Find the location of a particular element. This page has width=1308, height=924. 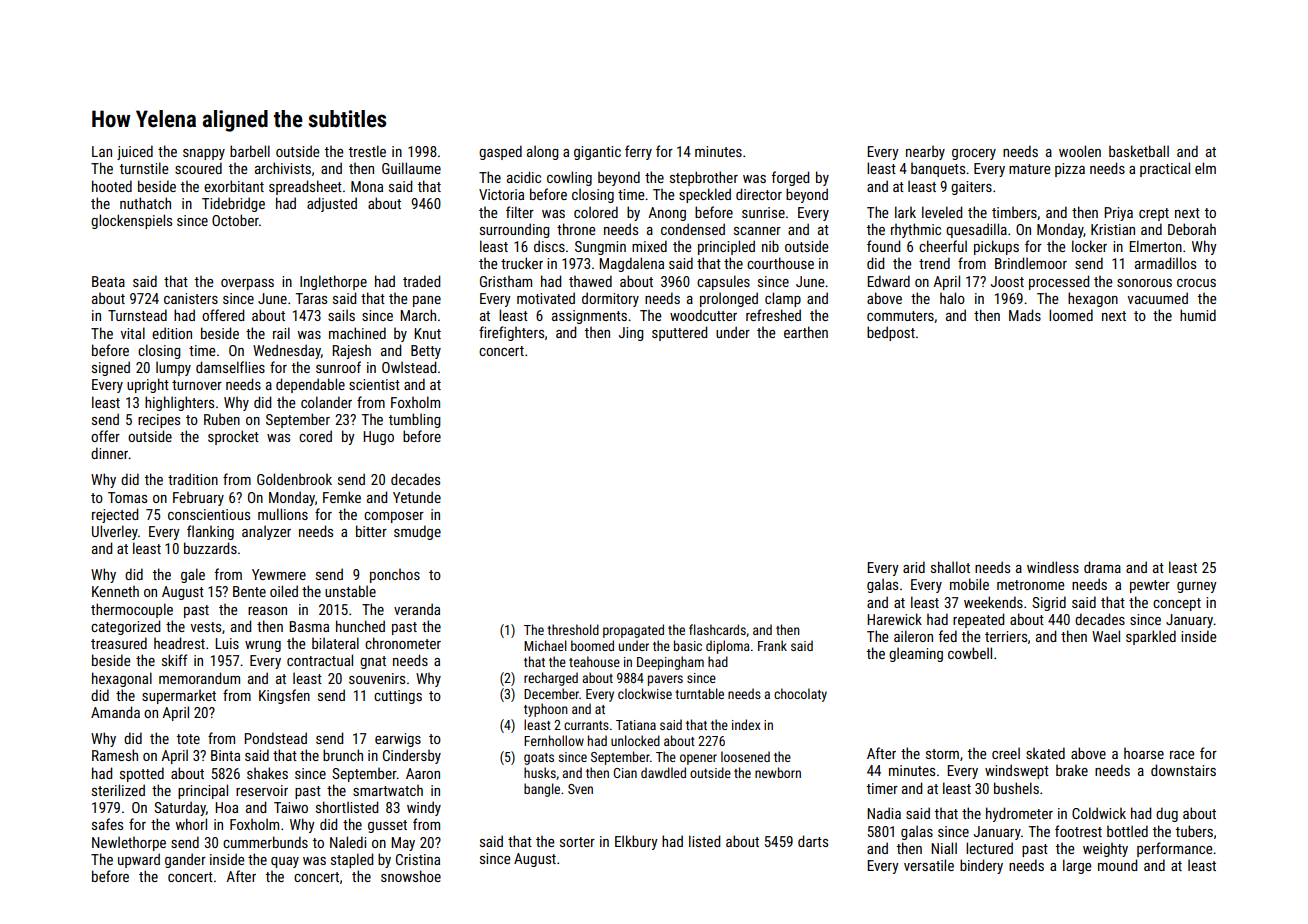

woolen is located at coordinates (1080, 151).
